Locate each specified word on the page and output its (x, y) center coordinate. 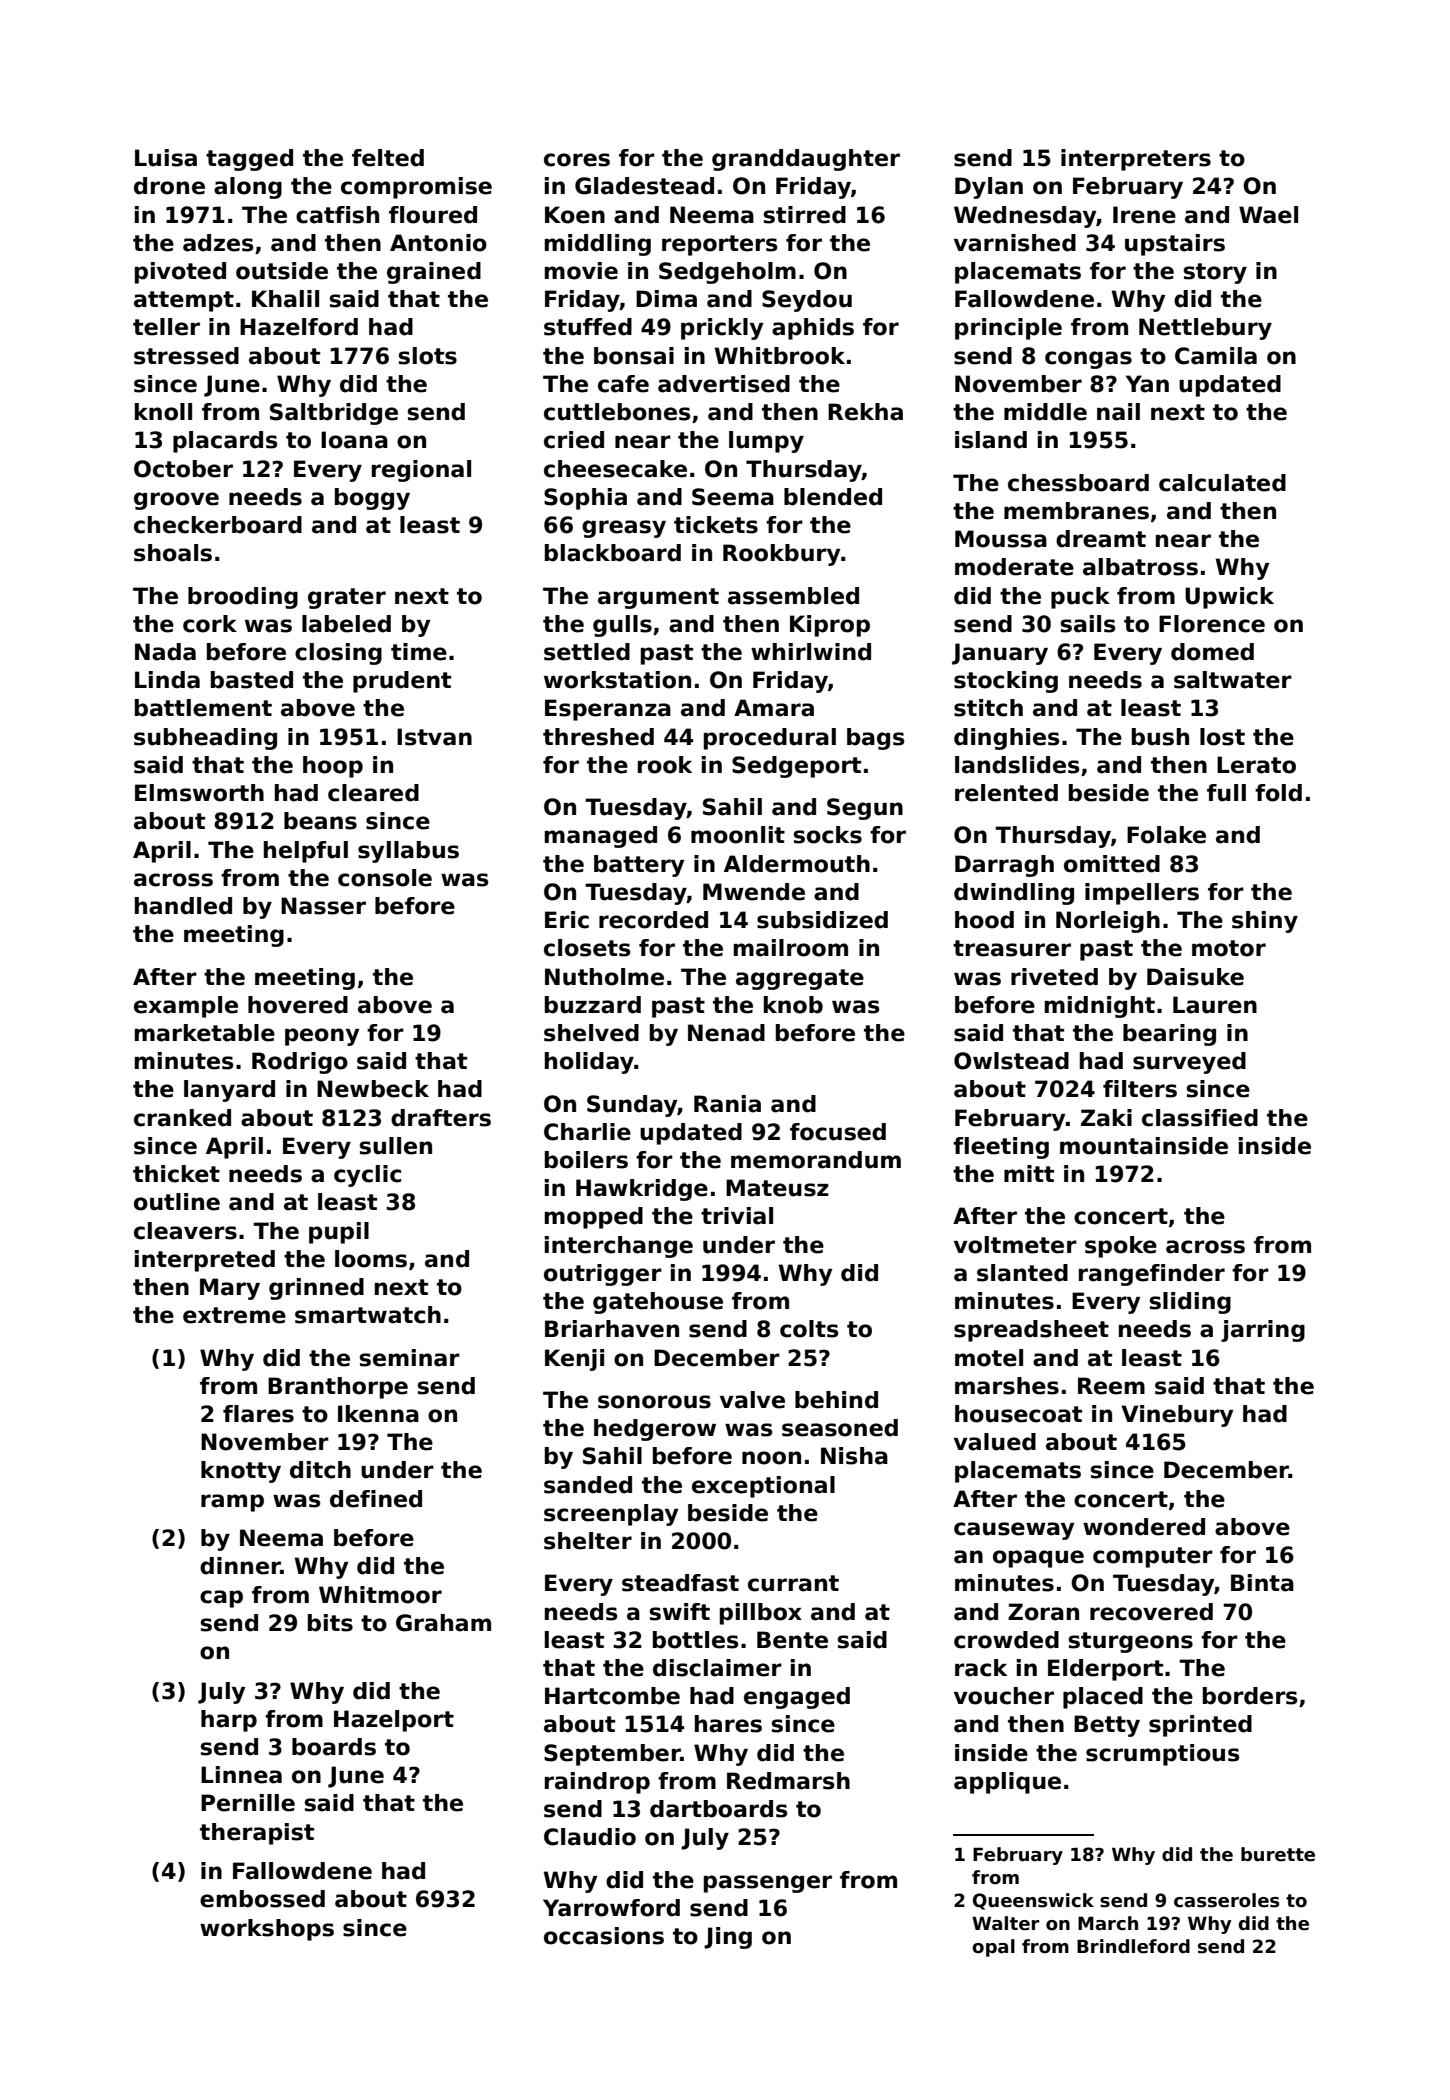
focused (838, 1132)
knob (793, 1005)
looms (371, 1259)
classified (1200, 1118)
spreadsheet (1031, 1331)
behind (836, 1400)
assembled (793, 596)
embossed (262, 1899)
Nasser (323, 906)
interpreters (1136, 160)
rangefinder (1152, 1275)
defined (376, 1499)
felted (388, 158)
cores (577, 160)
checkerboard (218, 525)
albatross (1140, 567)
